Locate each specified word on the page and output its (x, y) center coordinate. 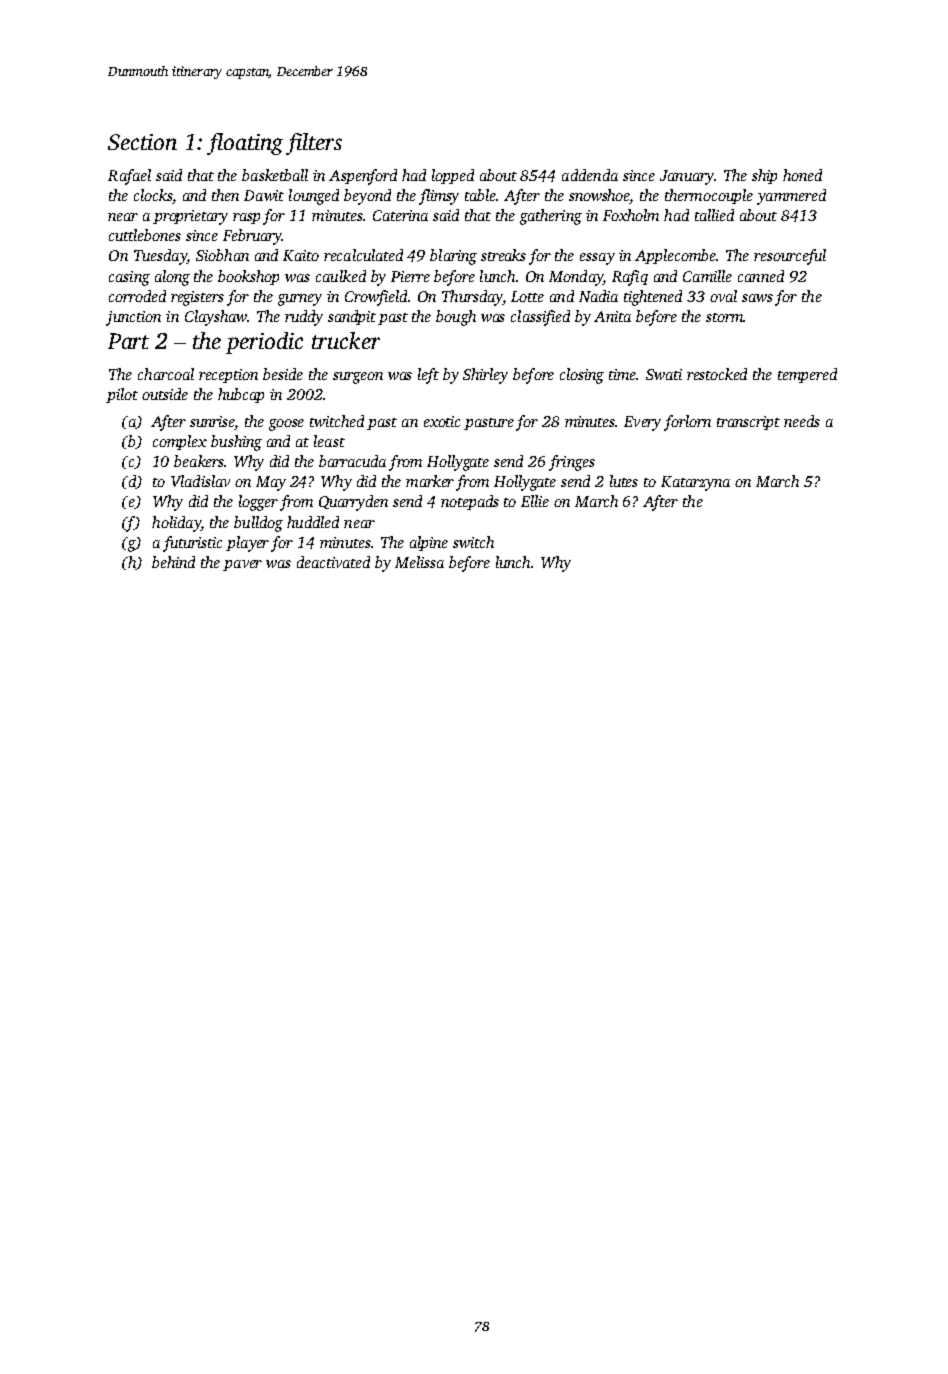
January (687, 177)
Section (142, 142)
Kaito (301, 255)
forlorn (687, 423)
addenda (590, 175)
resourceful (790, 257)
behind (173, 562)
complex (180, 442)
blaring (453, 257)
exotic (442, 421)
